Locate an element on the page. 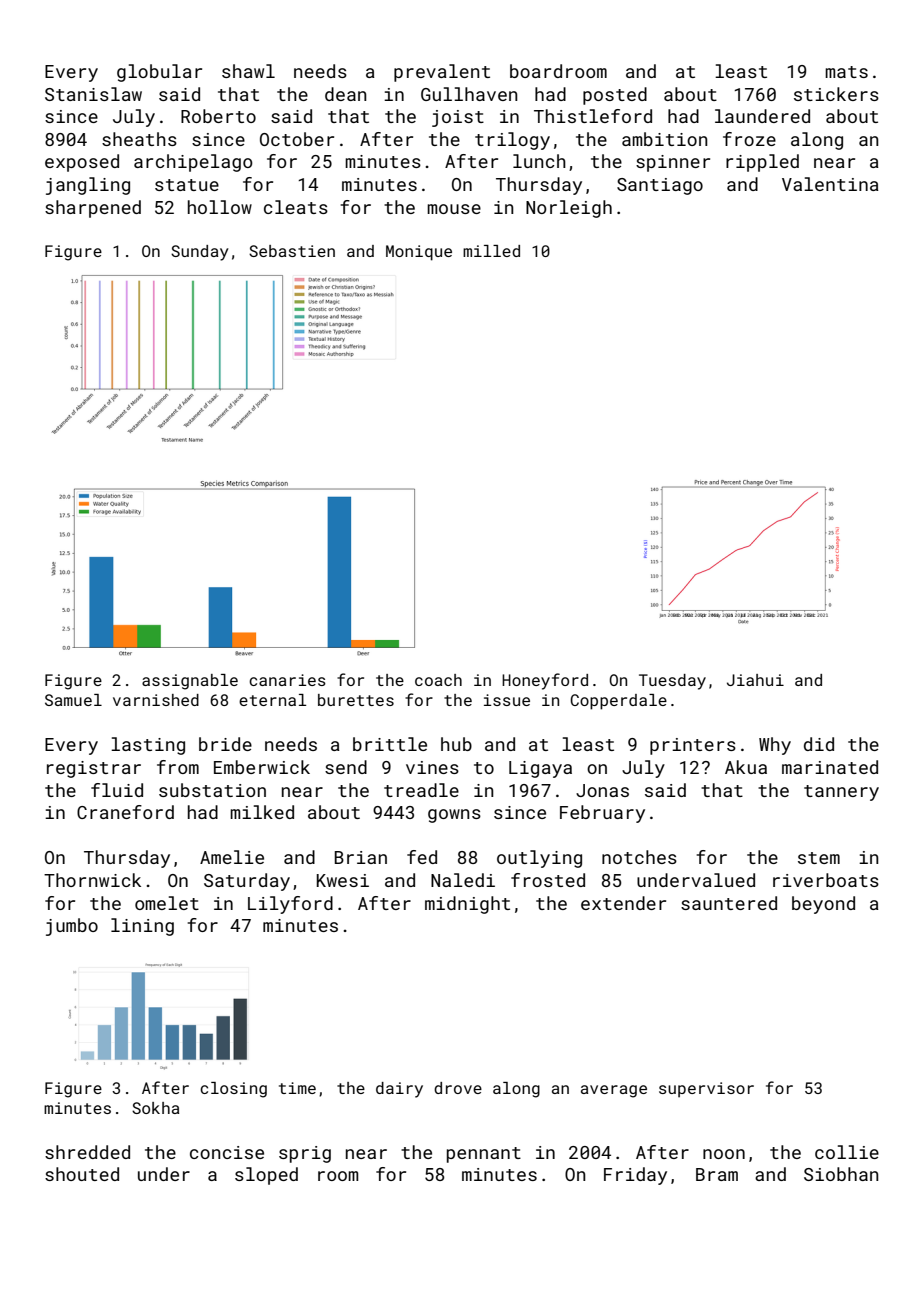  hub is located at coordinates (456, 744).
